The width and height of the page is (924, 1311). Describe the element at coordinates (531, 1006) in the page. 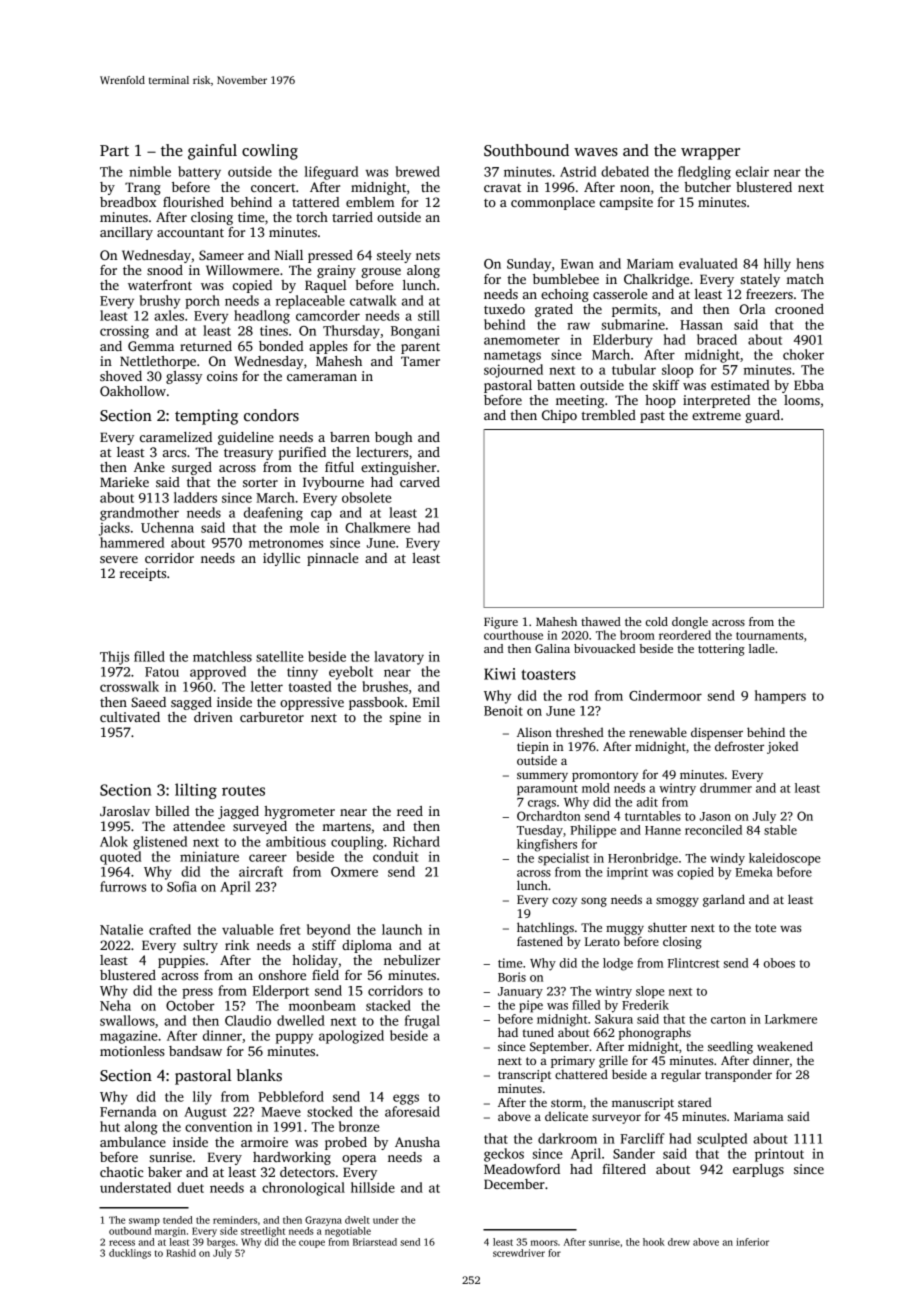

I see `pipe` at that location.
